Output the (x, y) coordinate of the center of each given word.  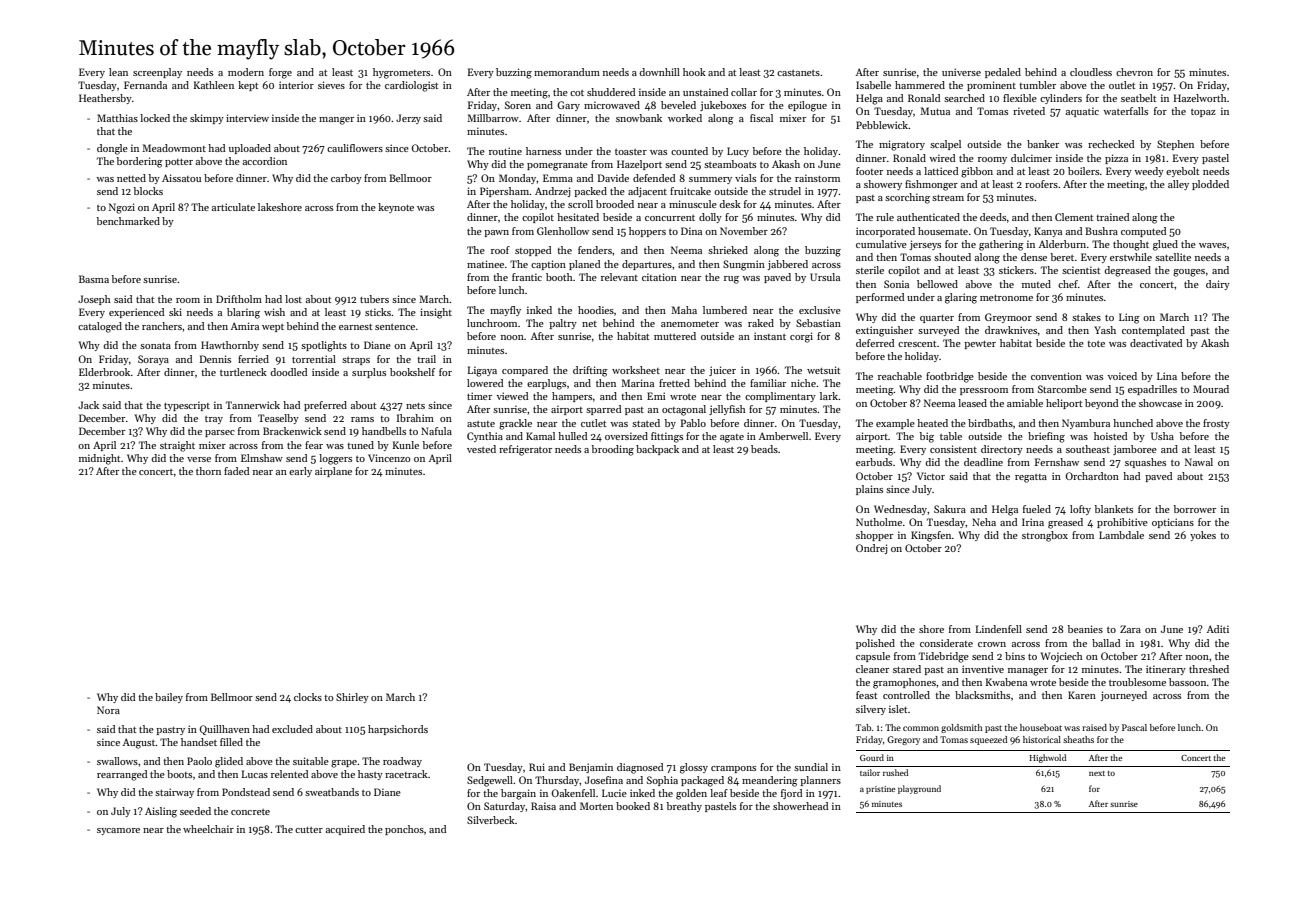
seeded (195, 811)
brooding (613, 450)
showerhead (800, 806)
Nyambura (1086, 424)
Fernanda (145, 85)
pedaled (1003, 73)
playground (919, 789)
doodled (288, 372)
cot (577, 93)
